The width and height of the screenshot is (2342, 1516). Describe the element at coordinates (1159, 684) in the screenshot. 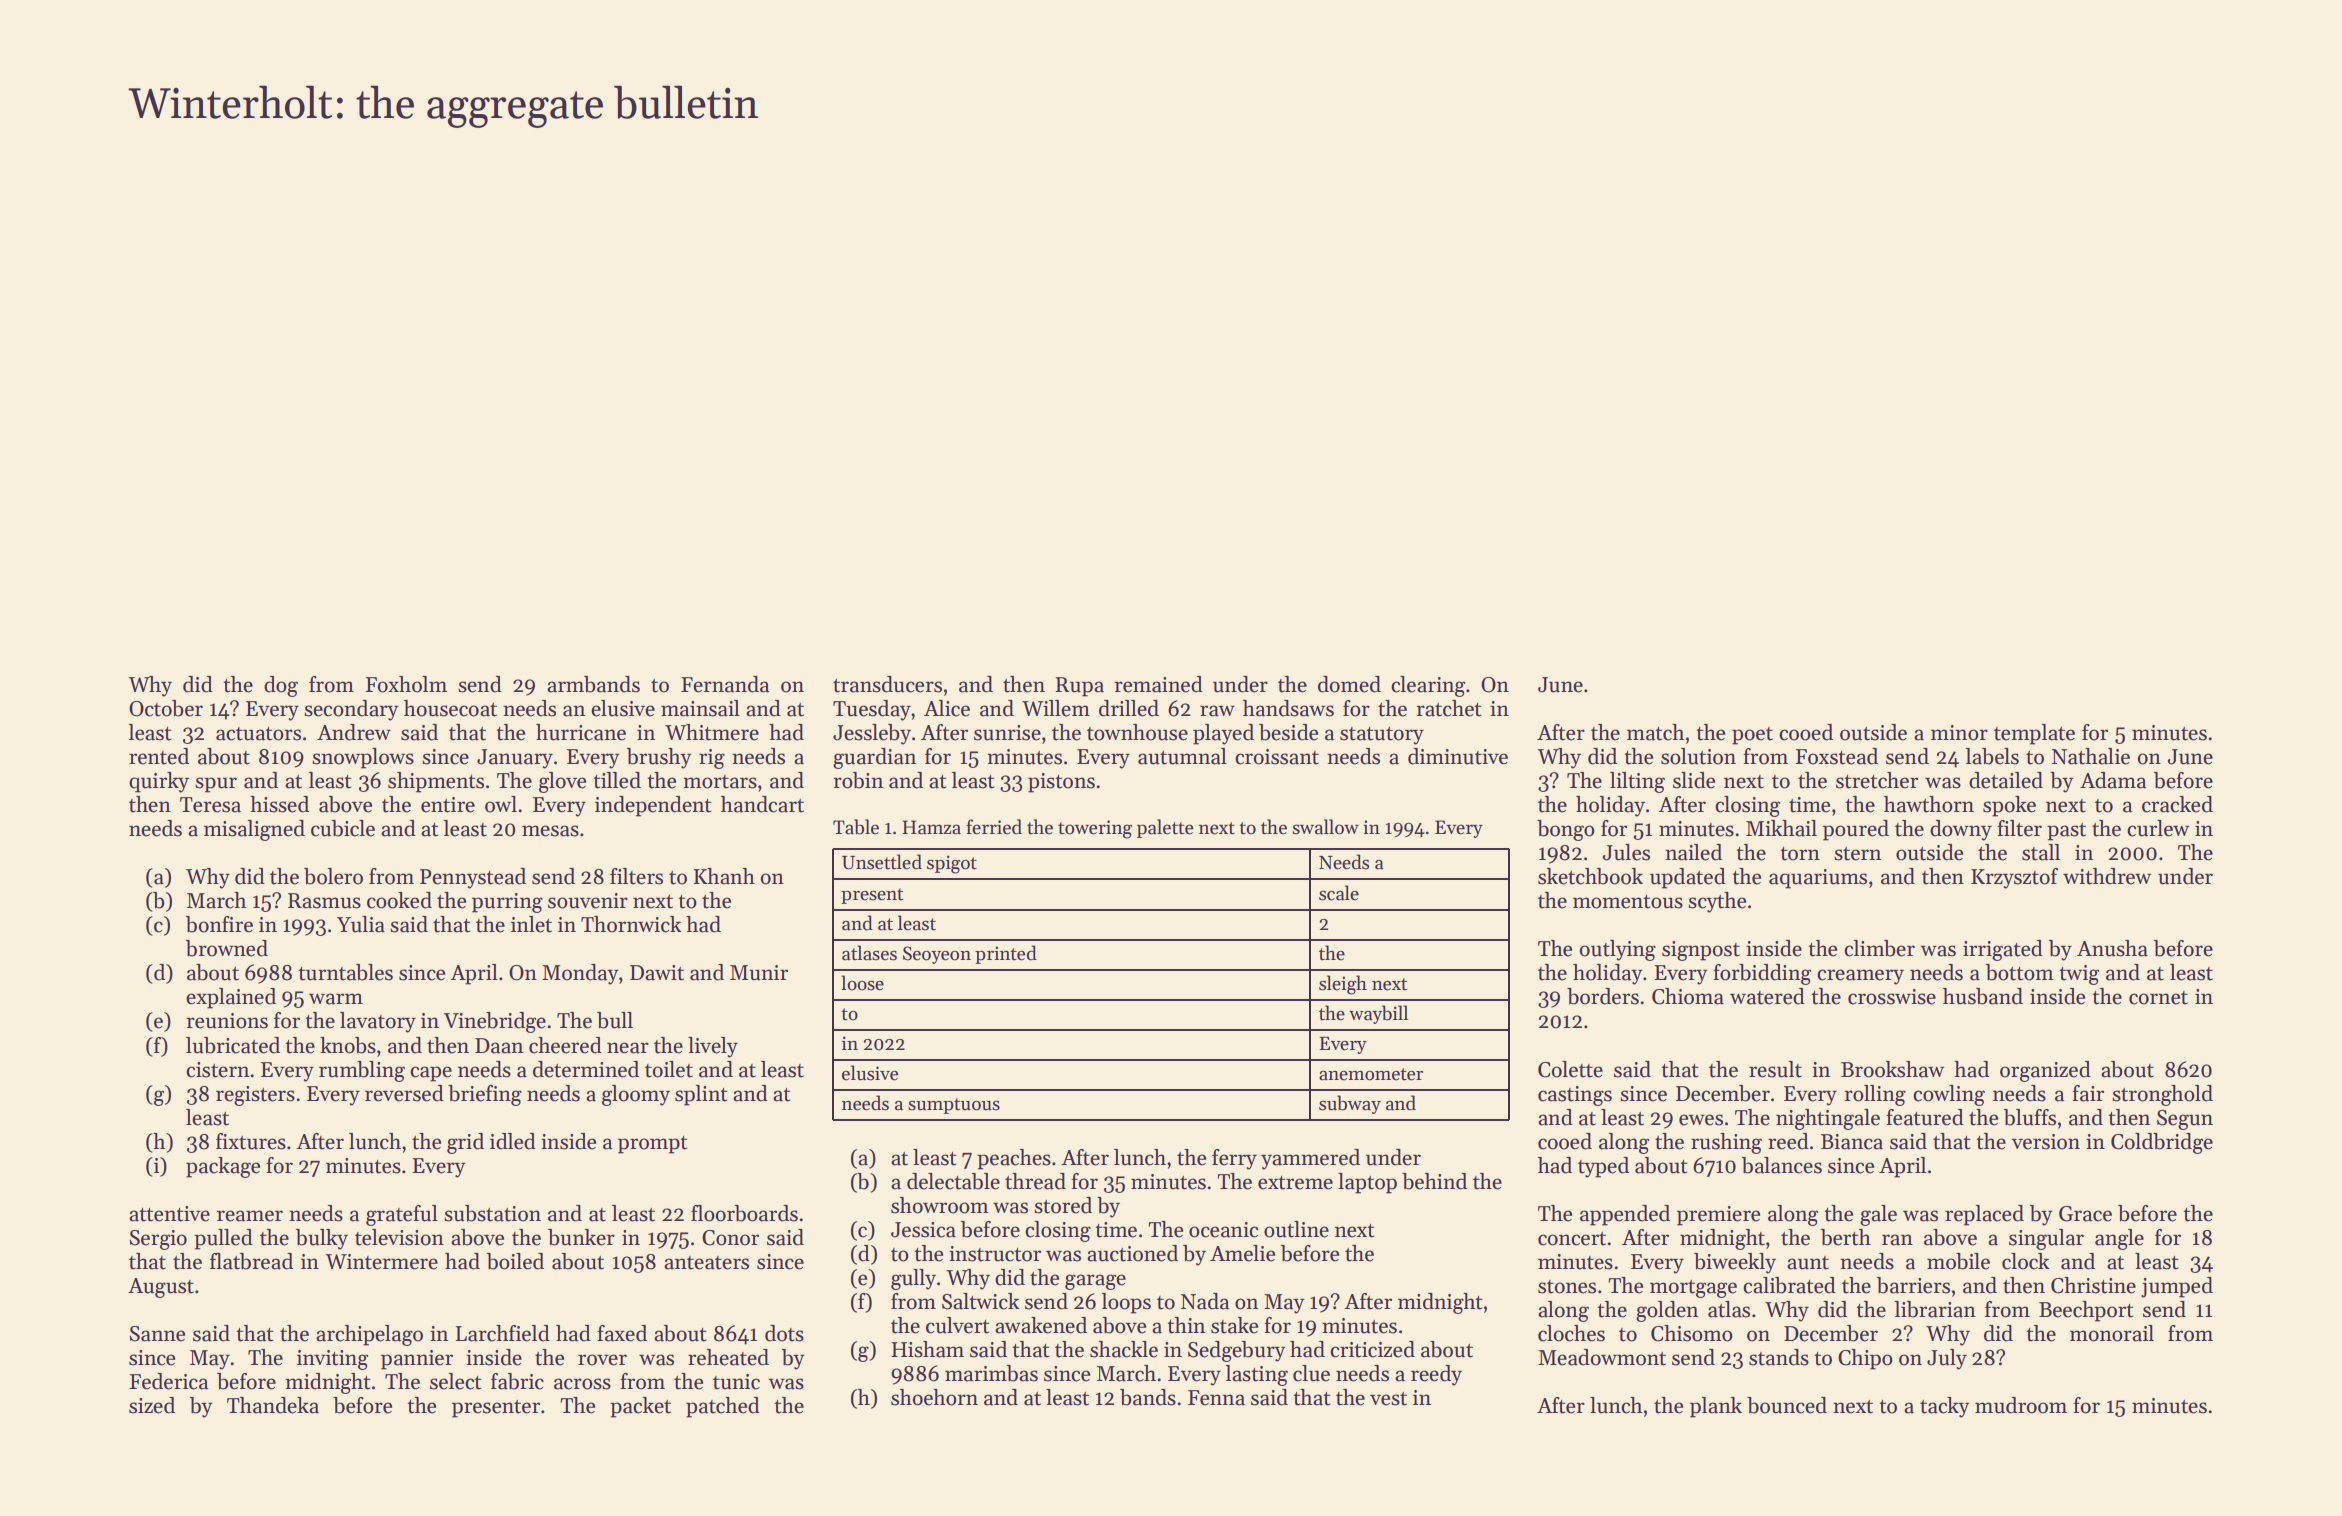

I see `remained` at that location.
